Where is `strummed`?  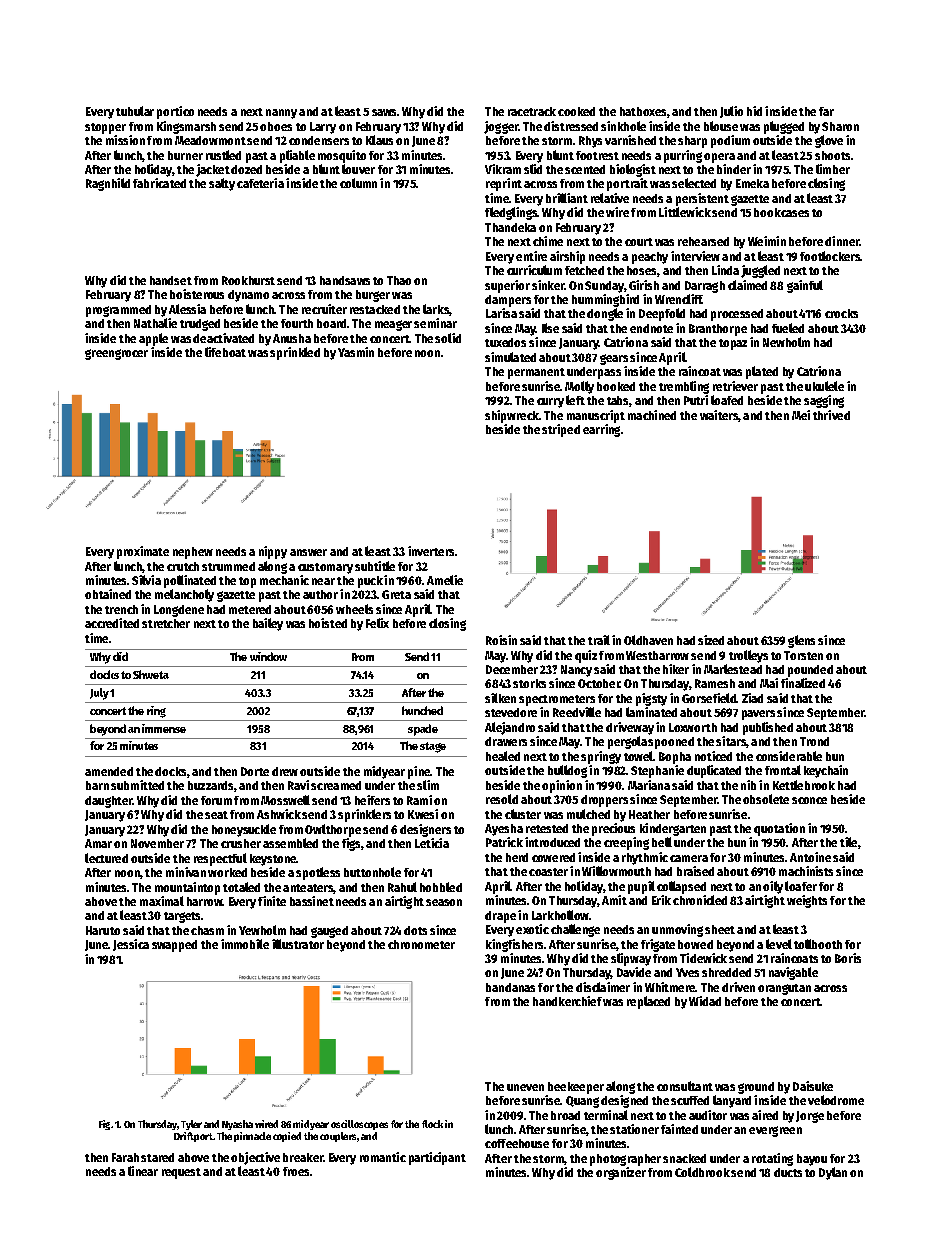
strummed is located at coordinates (228, 566).
